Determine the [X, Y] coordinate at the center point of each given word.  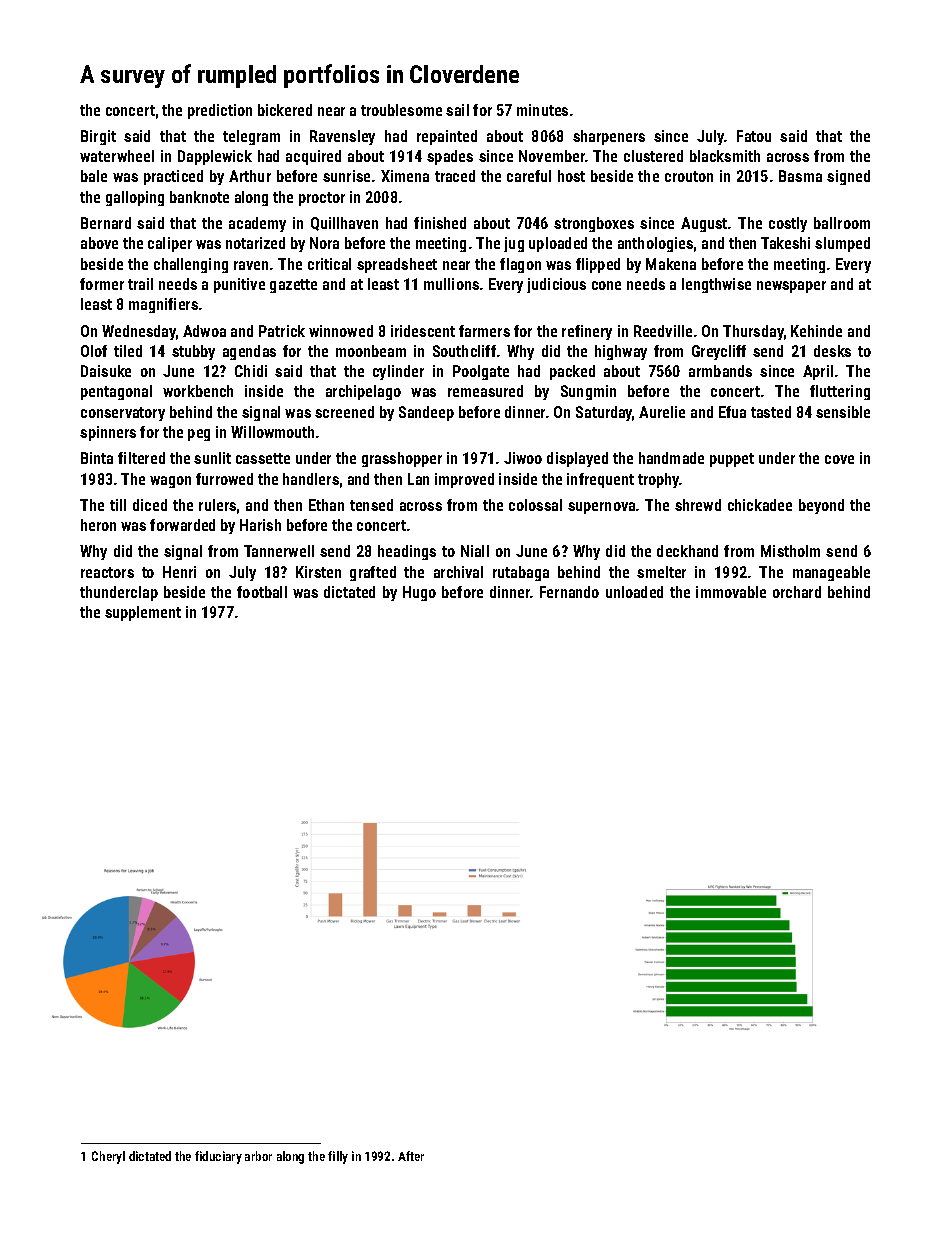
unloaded [634, 592]
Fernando [569, 592]
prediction [220, 111]
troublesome [401, 110]
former [102, 284]
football [262, 592]
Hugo [419, 593]
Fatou [754, 136]
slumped [842, 244]
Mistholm [790, 551]
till [118, 505]
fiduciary [218, 1157]
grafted [373, 573]
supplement [143, 613]
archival [458, 572]
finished [440, 223]
